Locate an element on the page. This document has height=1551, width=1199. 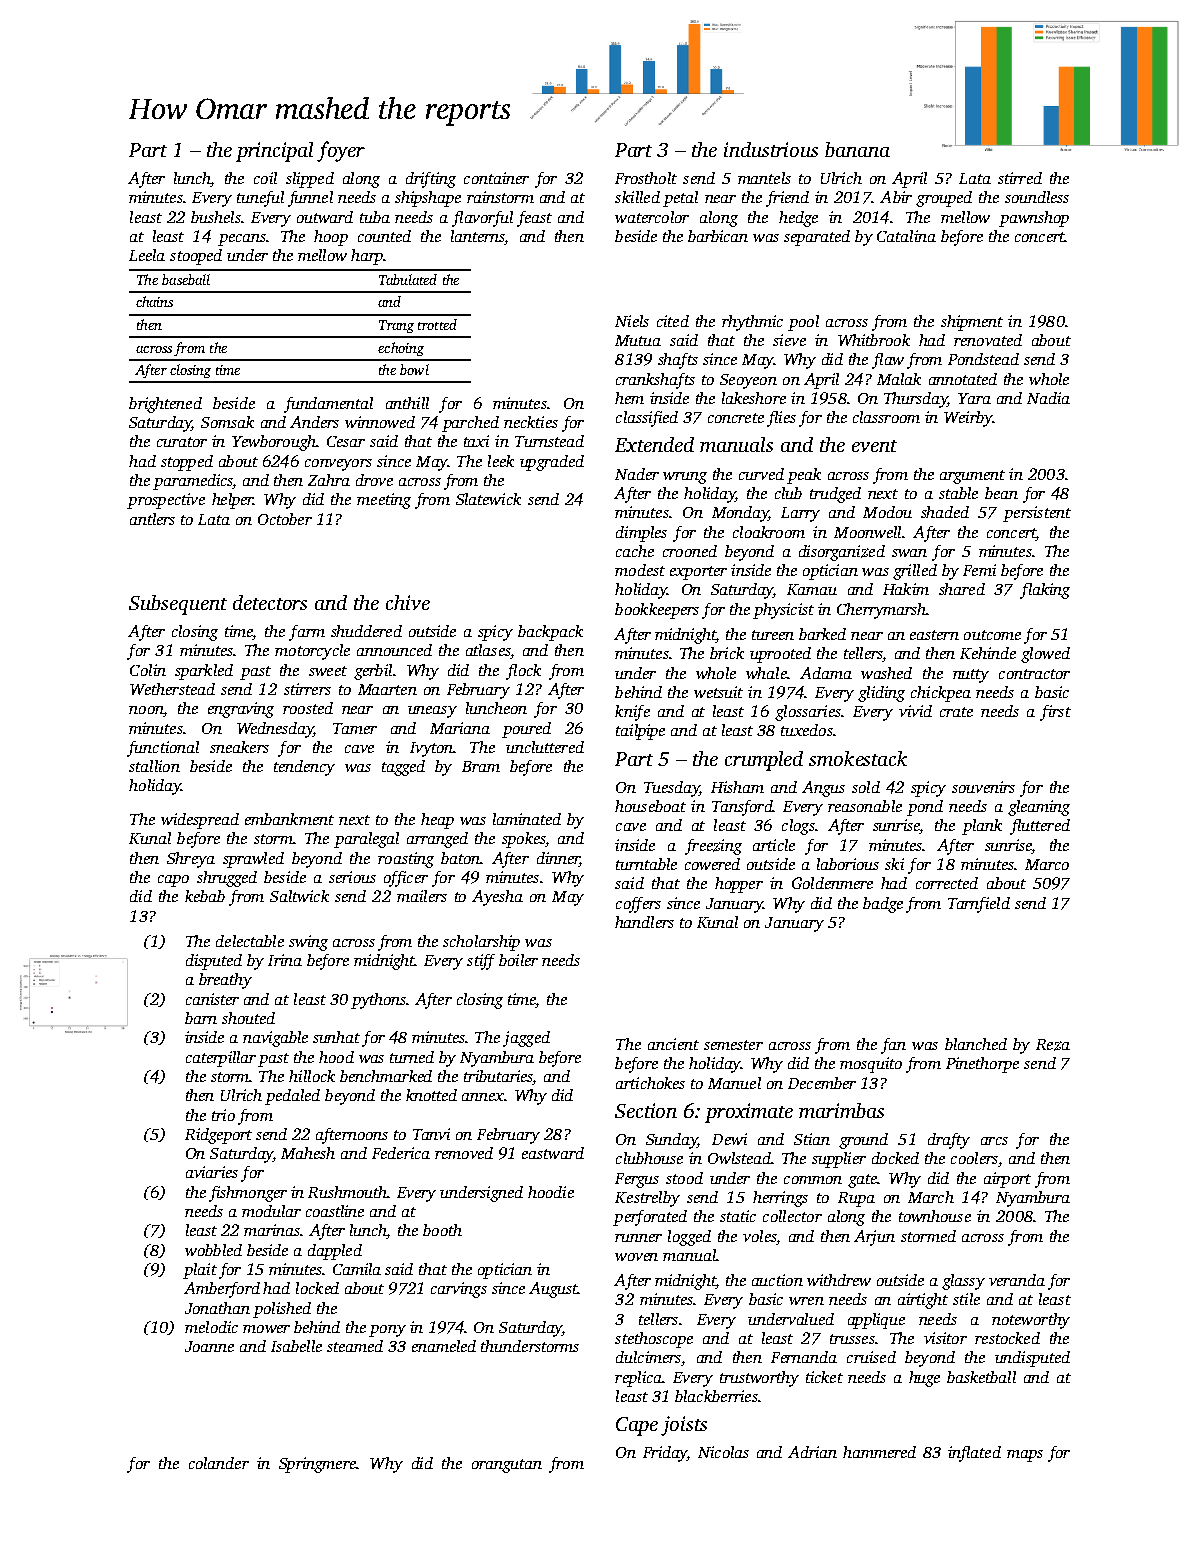
modest is located at coordinates (640, 570).
